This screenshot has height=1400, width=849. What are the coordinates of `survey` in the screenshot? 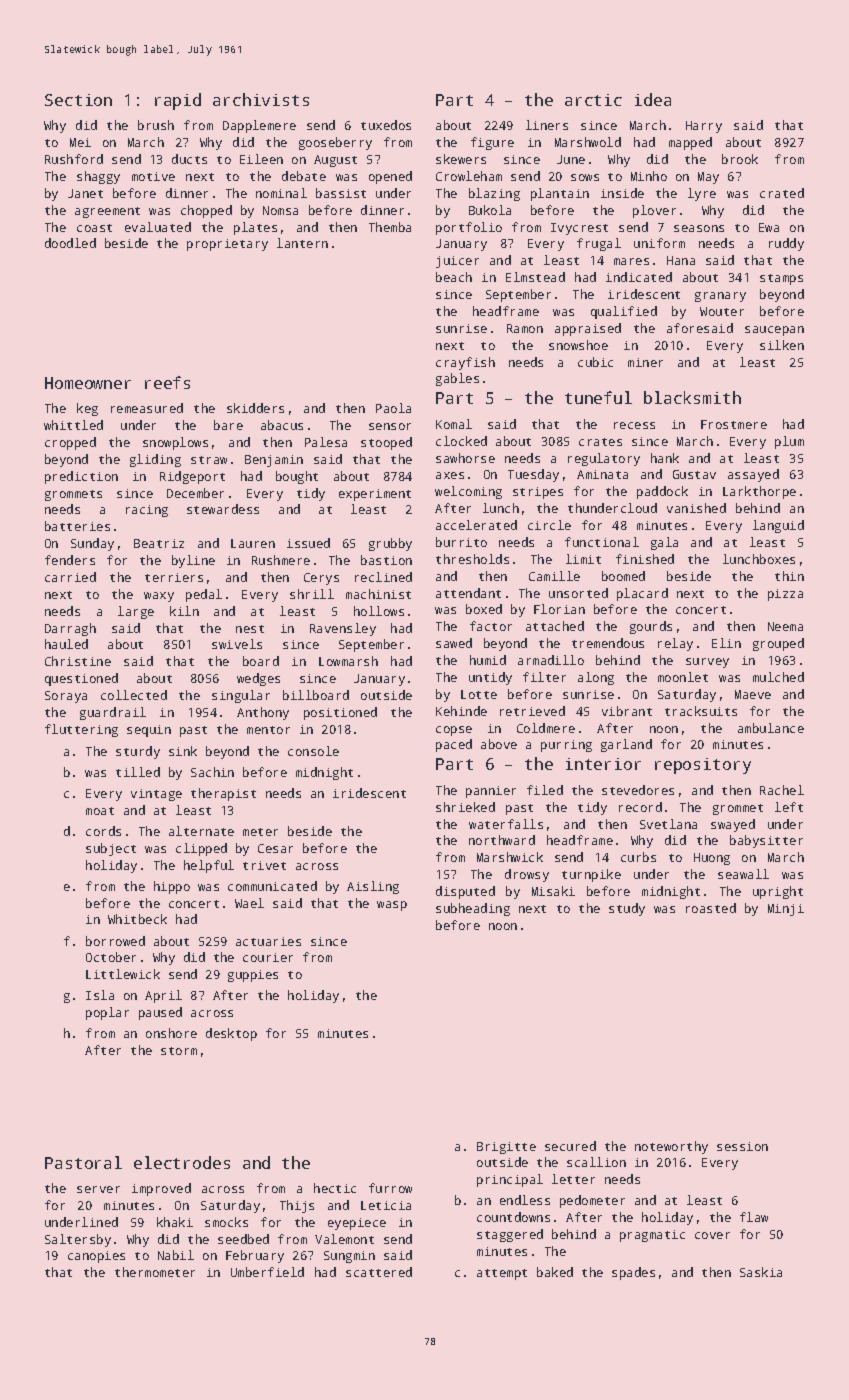 It's located at (707, 663).
